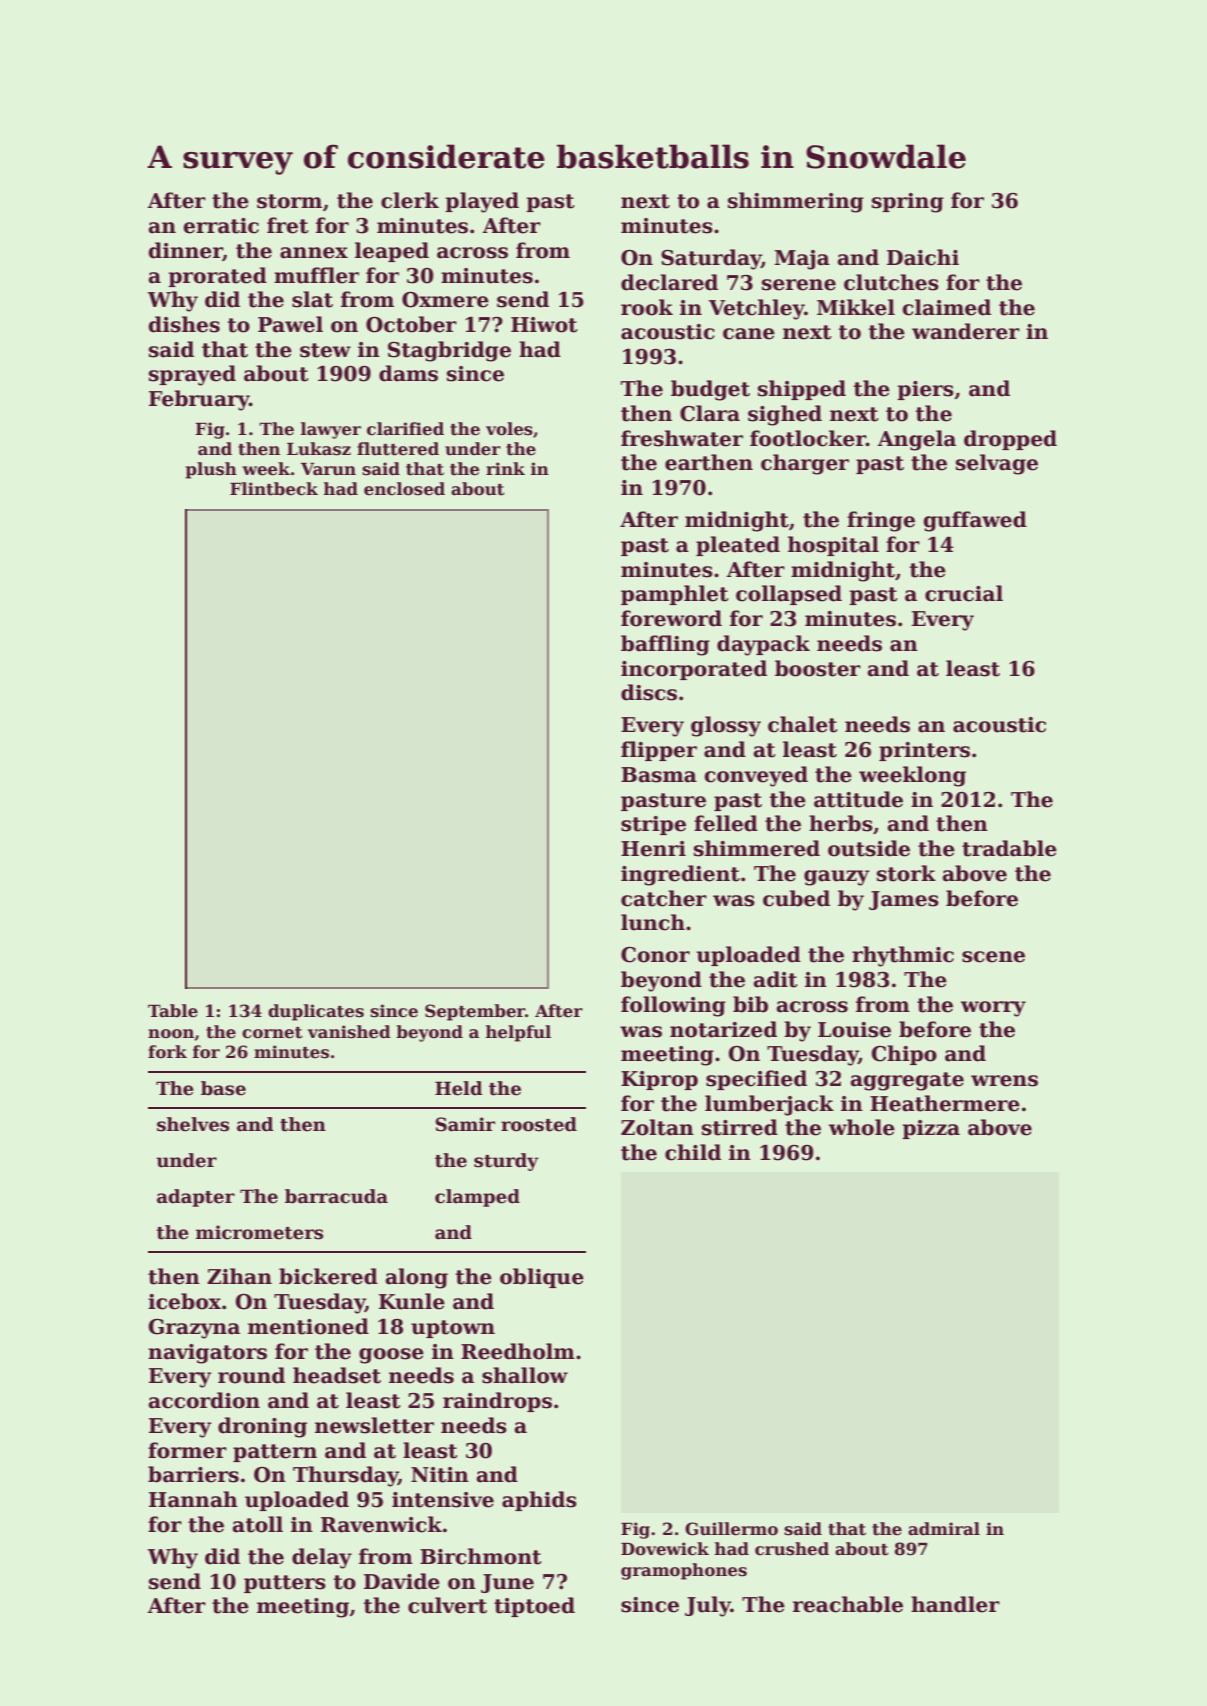 Image resolution: width=1207 pixels, height=1706 pixels. Describe the element at coordinates (923, 257) in the screenshot. I see `Daichi` at that location.
